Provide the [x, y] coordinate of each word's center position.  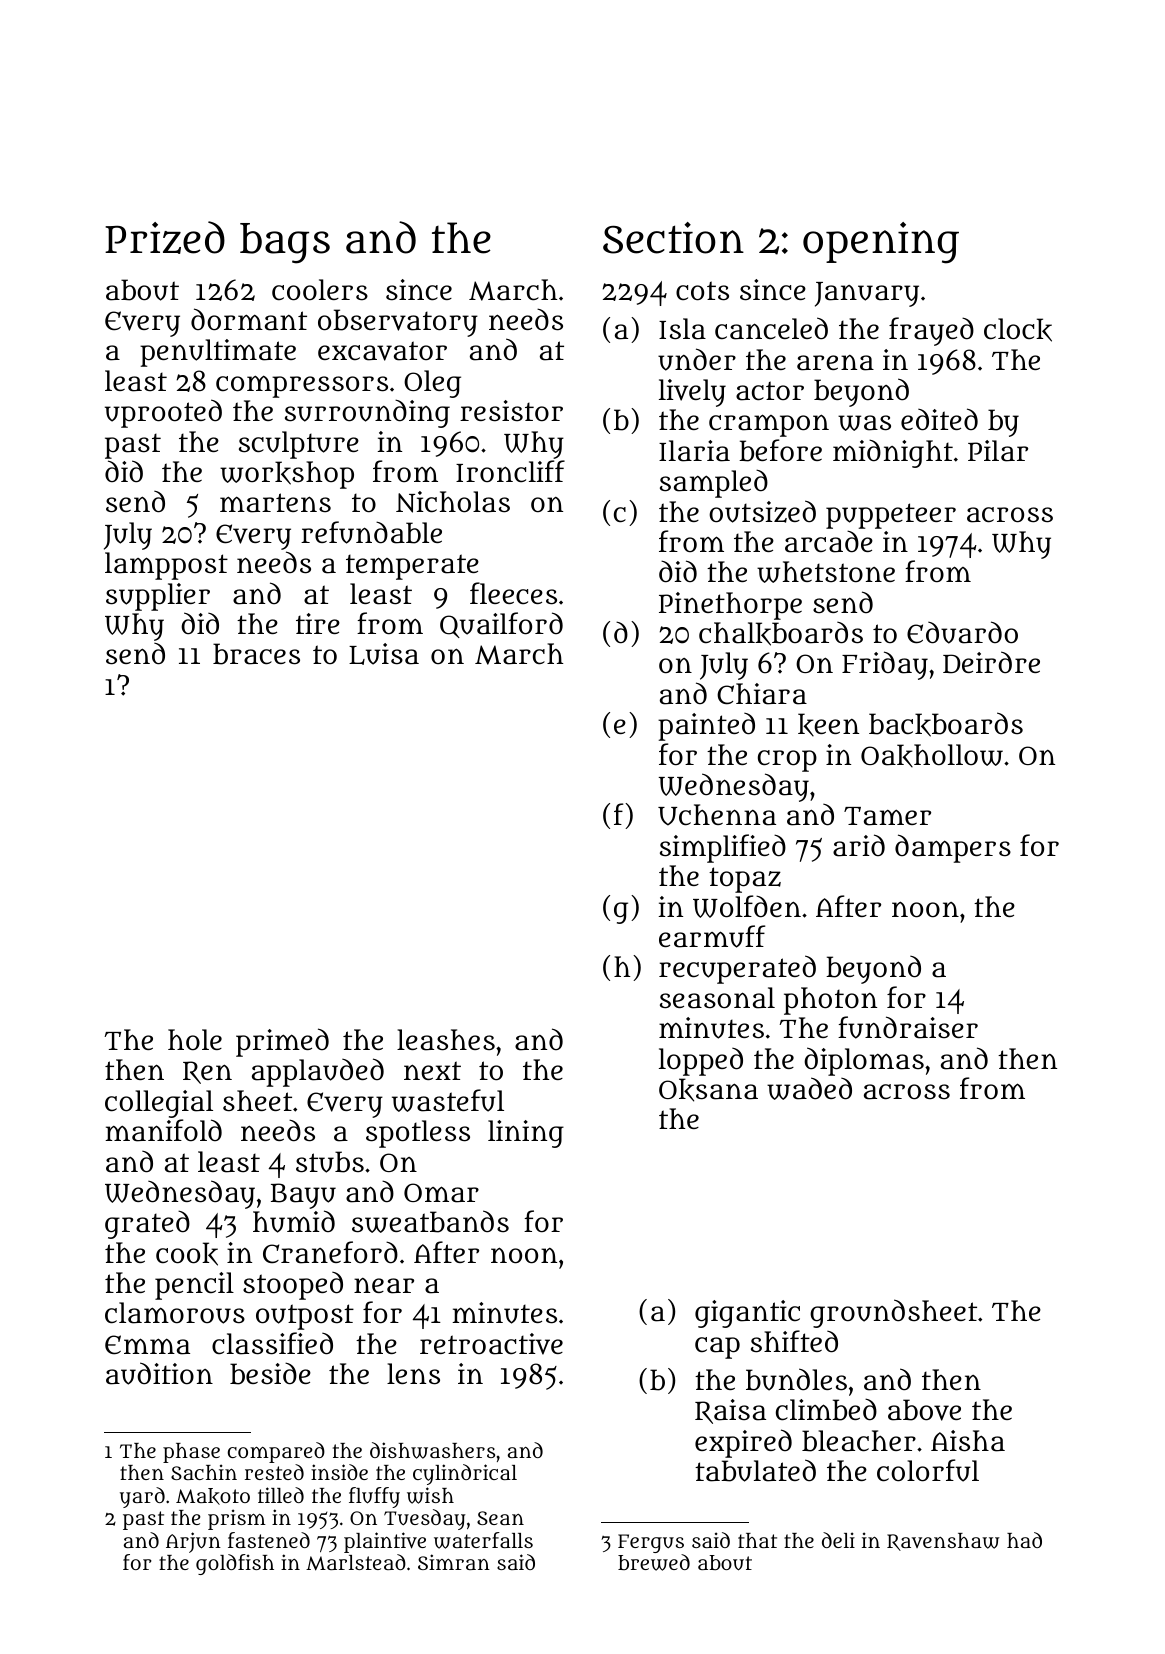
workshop [287, 475]
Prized [165, 237]
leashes [446, 1040]
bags [285, 243]
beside [270, 1373]
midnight [893, 453]
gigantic [747, 1314]
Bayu [303, 1196]
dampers [953, 848]
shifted [794, 1341]
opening [881, 243]
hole [195, 1039]
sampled [714, 483]
